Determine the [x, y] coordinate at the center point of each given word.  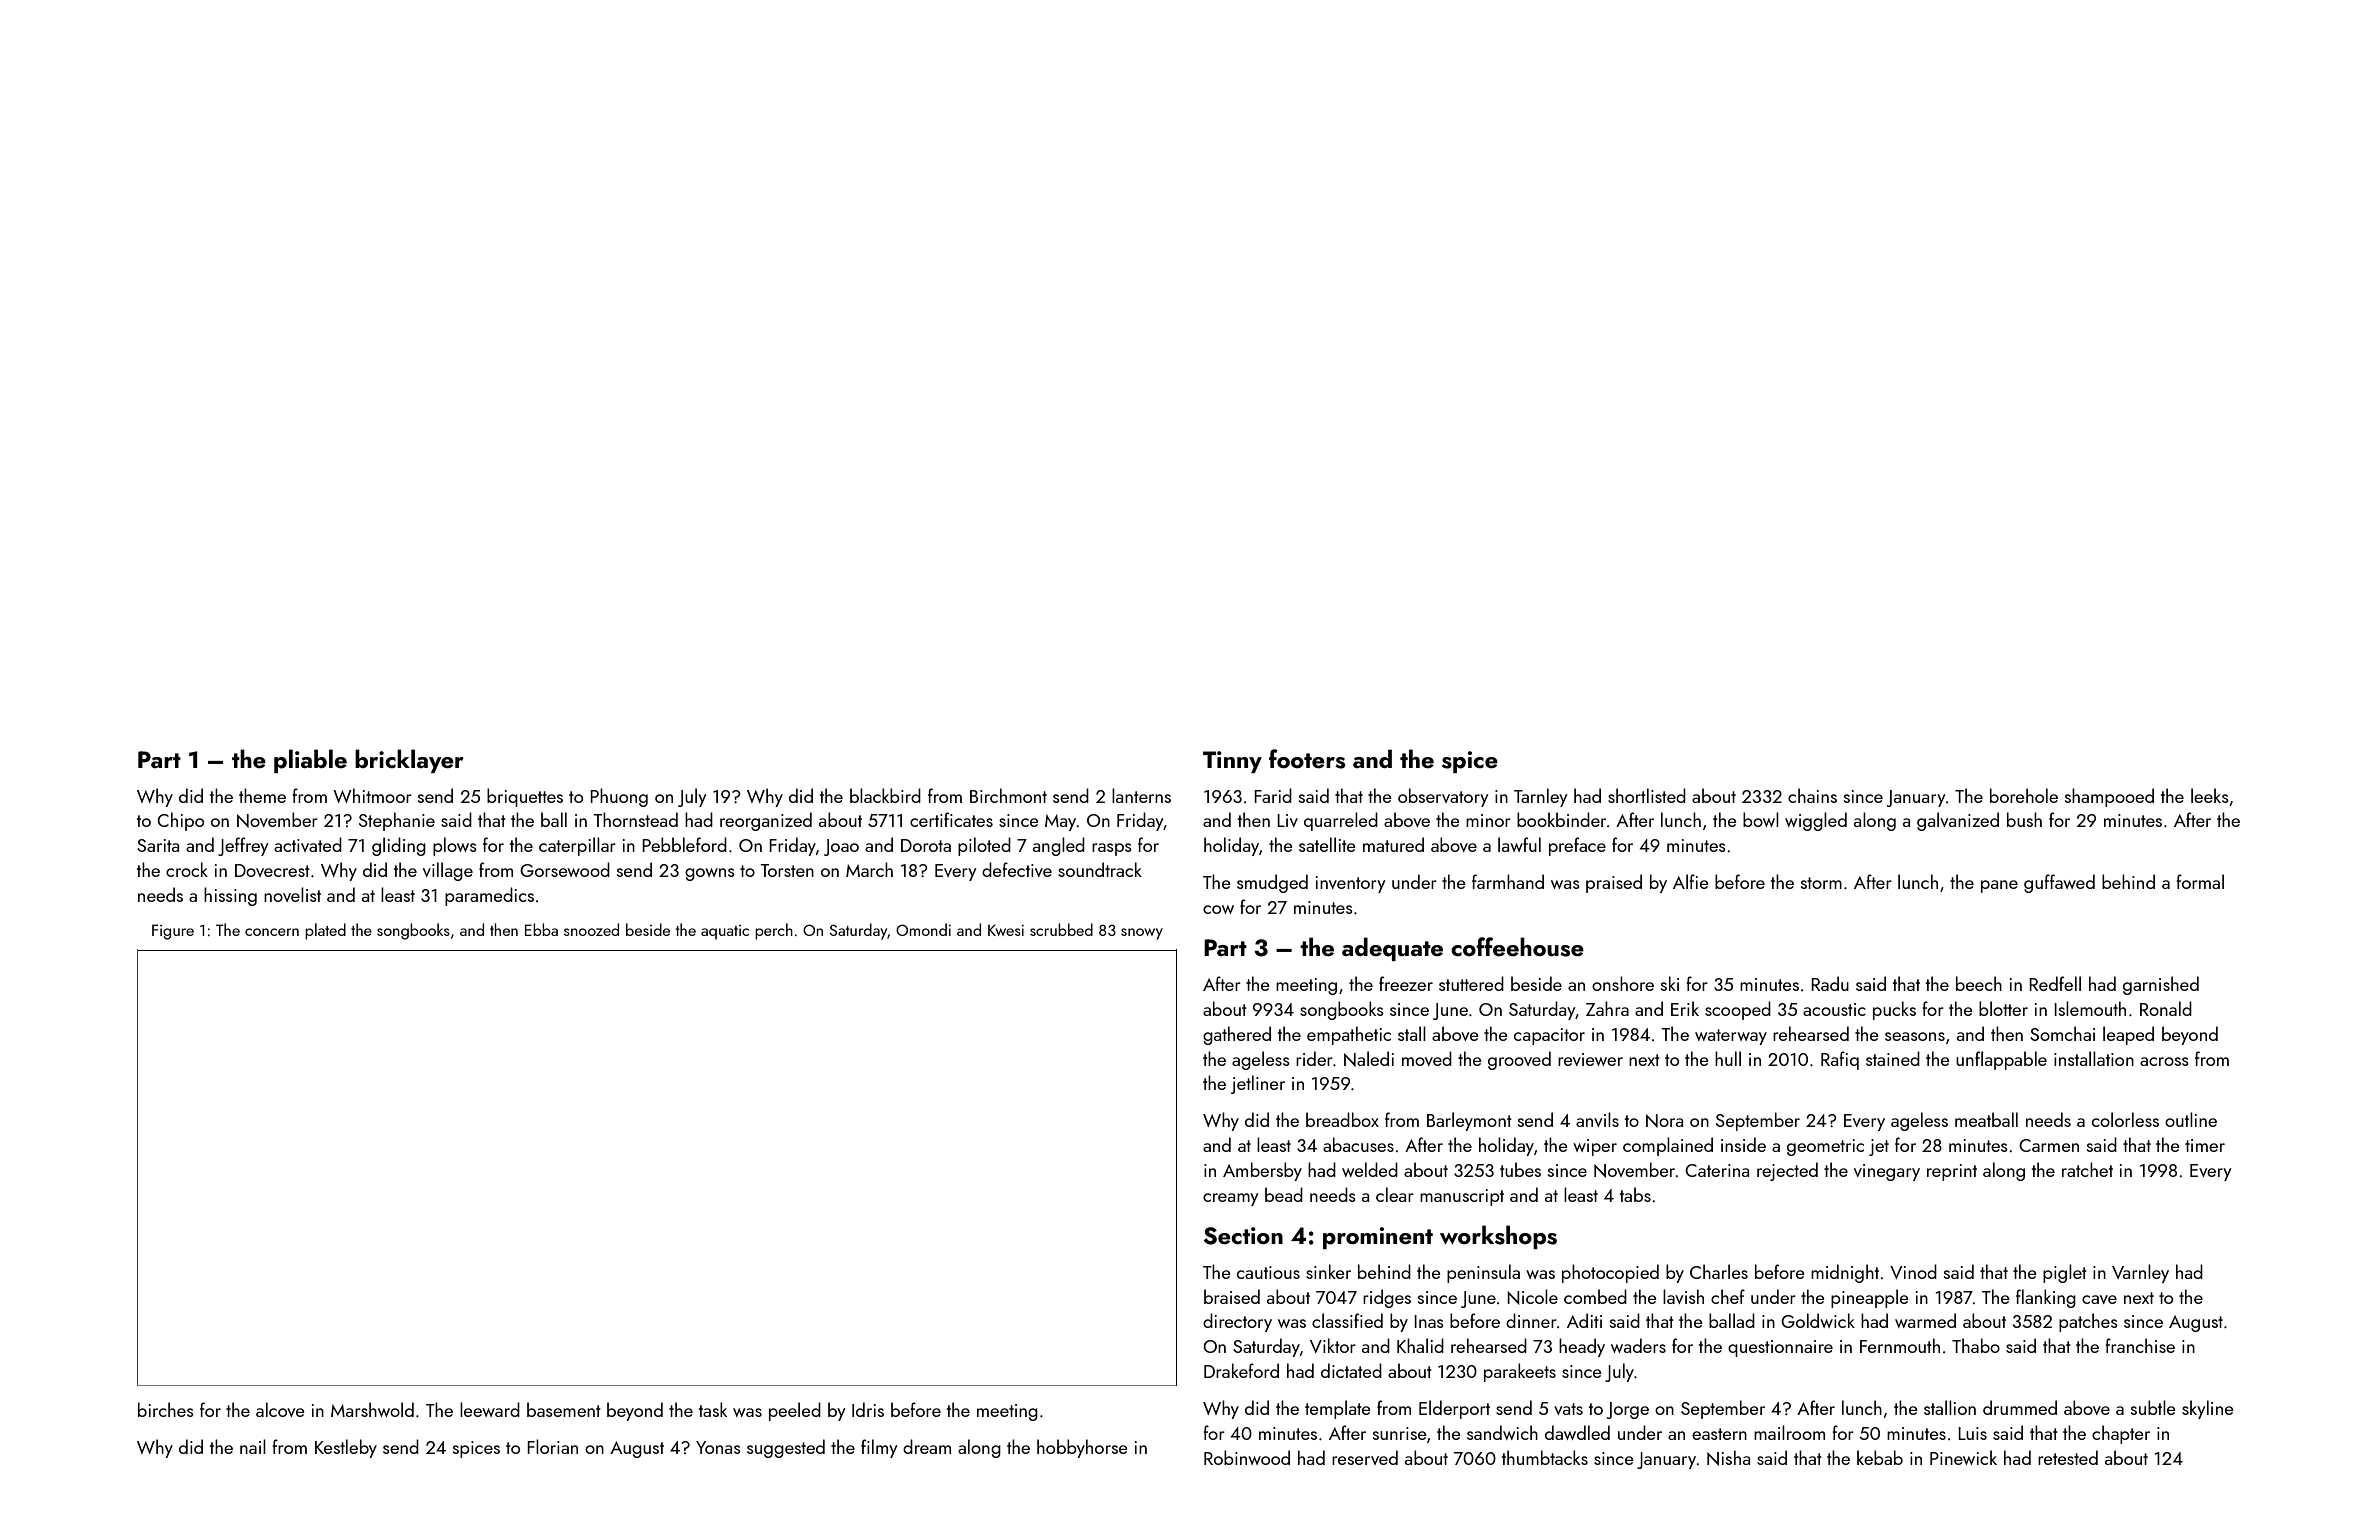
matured [1393, 844]
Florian [552, 1446]
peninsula [1483, 1273]
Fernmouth [1900, 1345]
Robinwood [1247, 1457]
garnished [2161, 985]
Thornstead [636, 819]
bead [1284, 1194]
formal [2200, 881]
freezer [1406, 983]
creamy [1231, 1199]
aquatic [725, 932]
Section [1243, 1236]
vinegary [1887, 1172]
